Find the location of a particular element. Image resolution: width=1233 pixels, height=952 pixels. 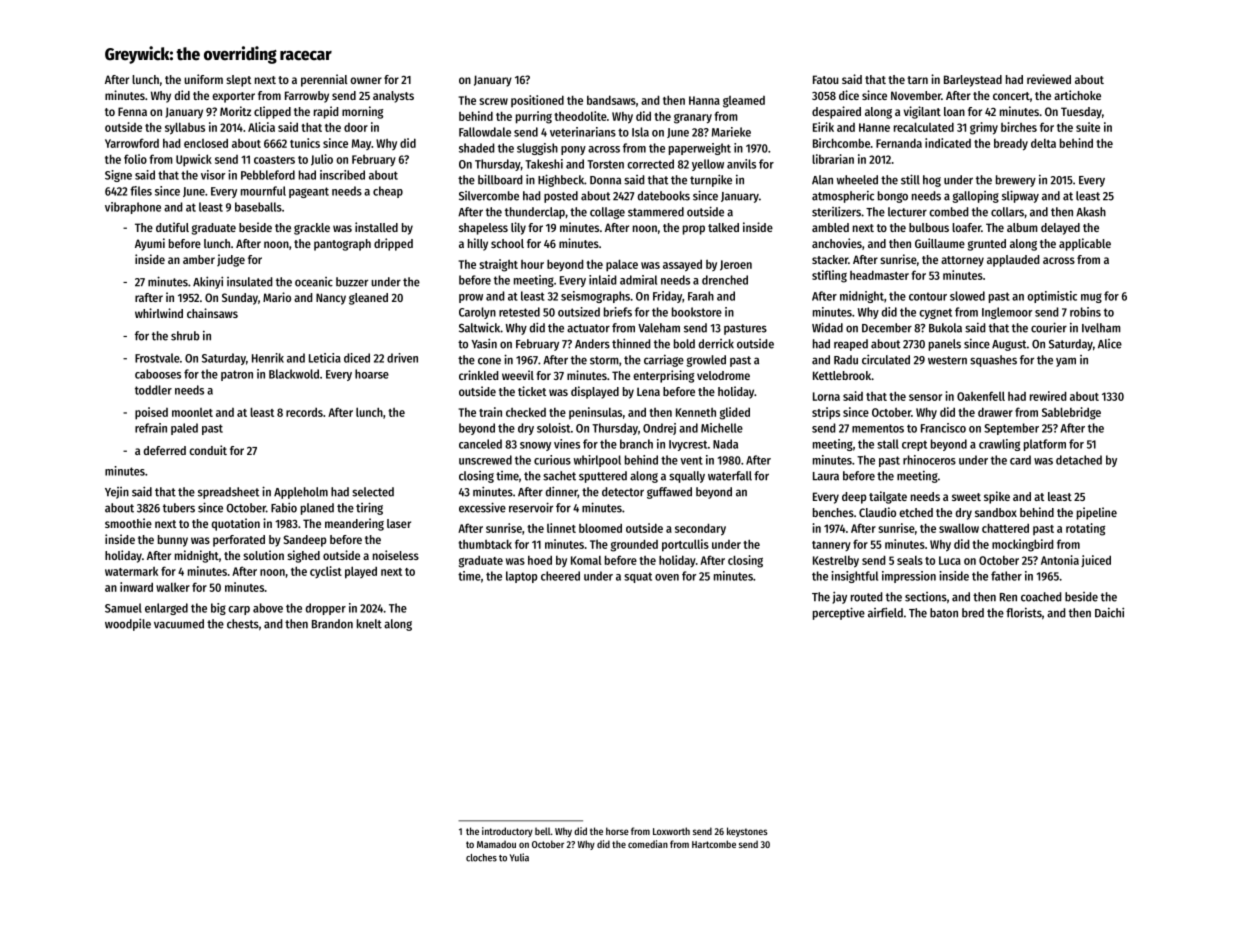

May is located at coordinates (361, 144).
